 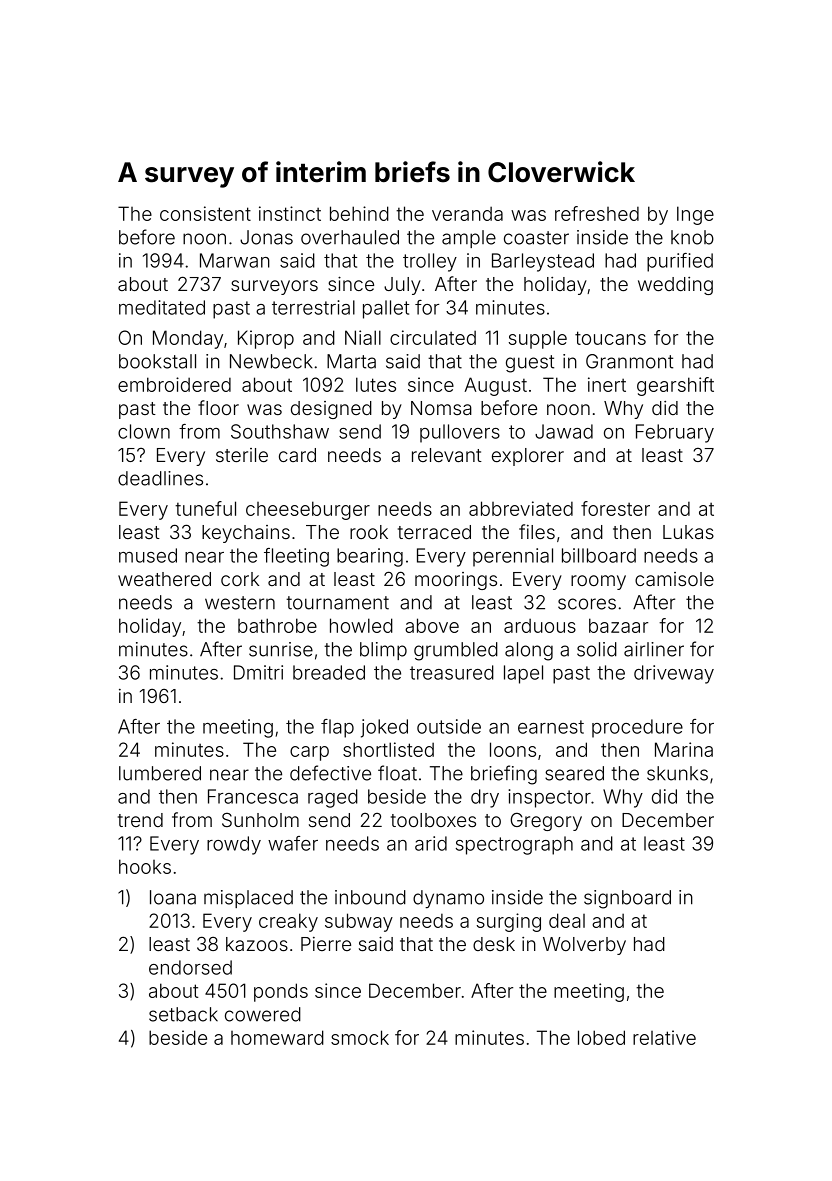 What do you see at coordinates (434, 532) in the document?
I see `terraced` at bounding box center [434, 532].
